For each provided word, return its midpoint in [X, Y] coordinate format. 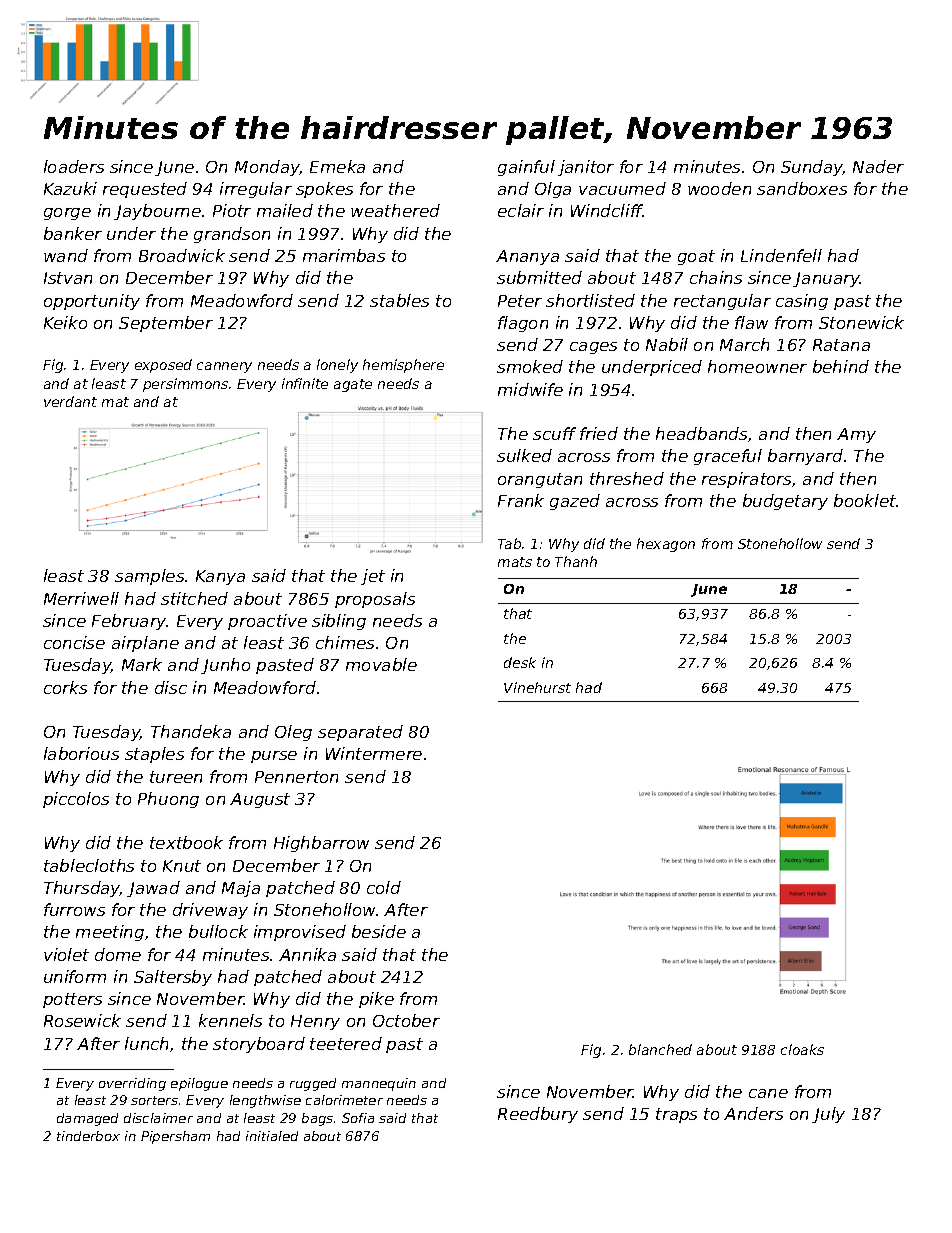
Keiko [65, 322]
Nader [878, 166]
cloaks [802, 1049]
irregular [256, 190]
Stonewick [861, 322]
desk [520, 662]
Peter [520, 301]
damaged [87, 1119]
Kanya [220, 577]
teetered [346, 1043]
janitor [586, 168]
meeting [110, 933]
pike [376, 1000]
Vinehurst [537, 687]
